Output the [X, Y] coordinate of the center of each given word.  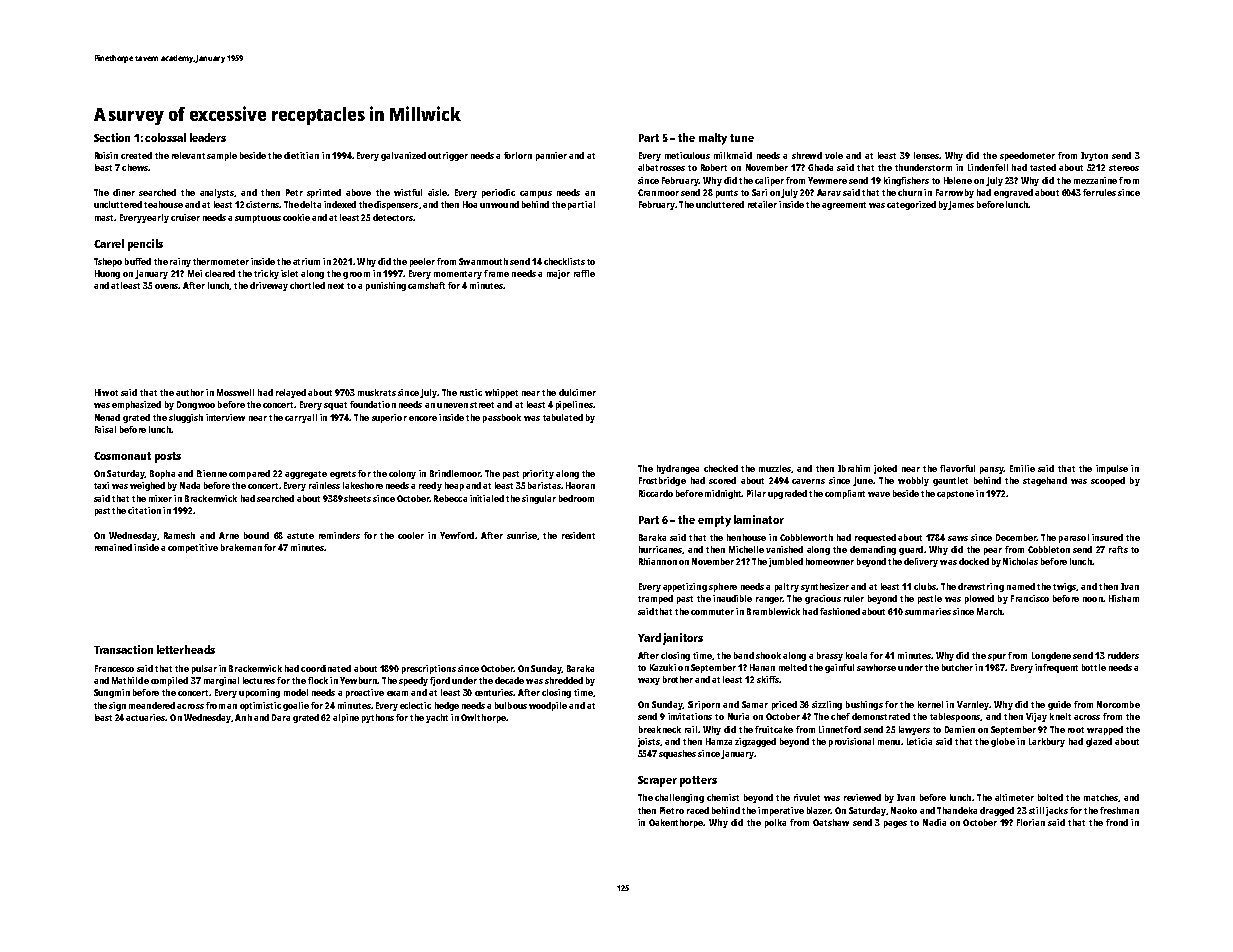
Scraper [657, 781]
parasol [1074, 538]
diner [124, 192]
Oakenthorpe [676, 823]
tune [742, 138]
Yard [649, 637]
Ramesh [179, 535]
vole [834, 155]
